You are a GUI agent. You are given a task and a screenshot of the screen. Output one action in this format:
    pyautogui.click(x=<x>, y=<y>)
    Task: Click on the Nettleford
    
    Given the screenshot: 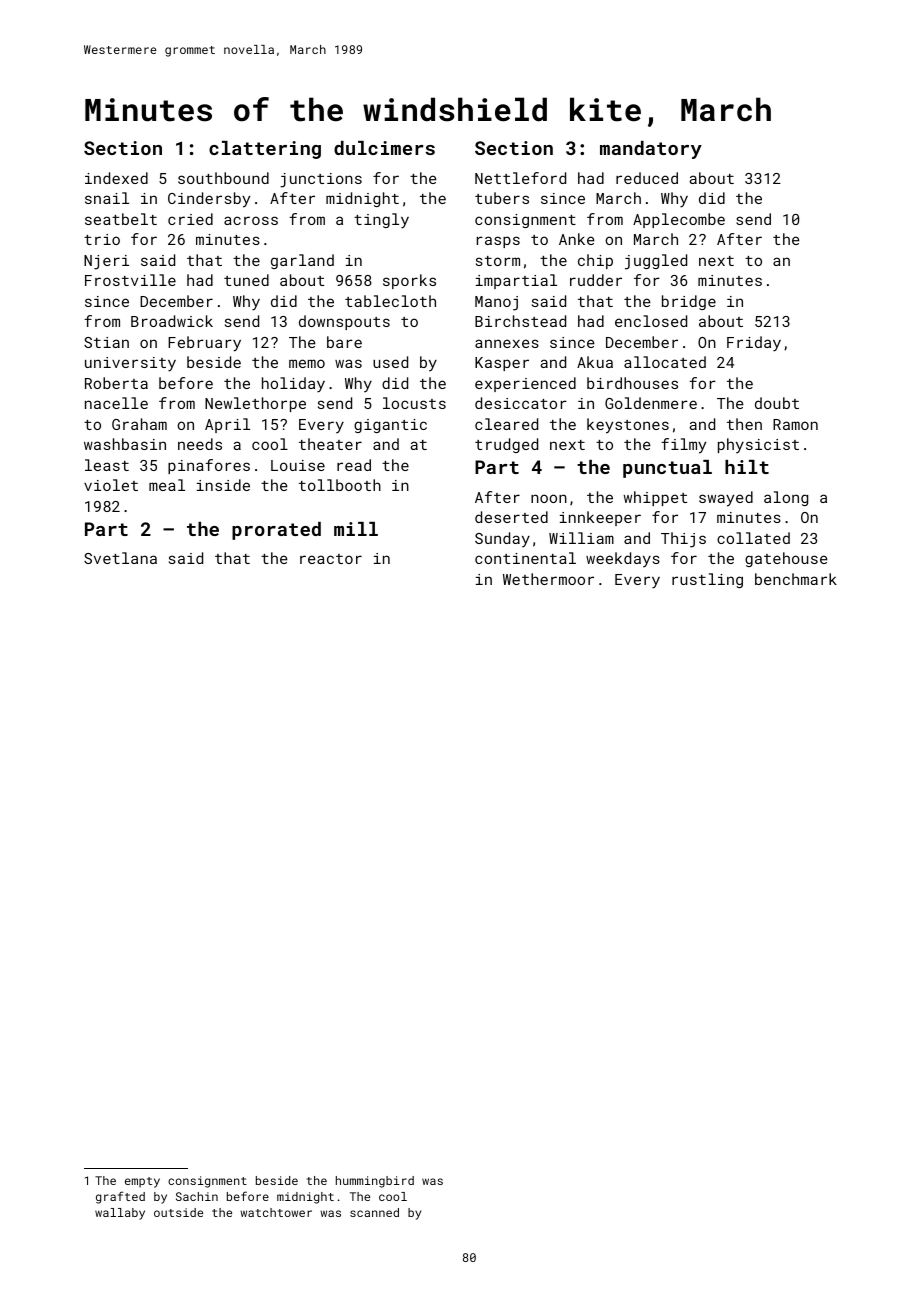 What is the action you would take?
    pyautogui.click(x=520, y=178)
